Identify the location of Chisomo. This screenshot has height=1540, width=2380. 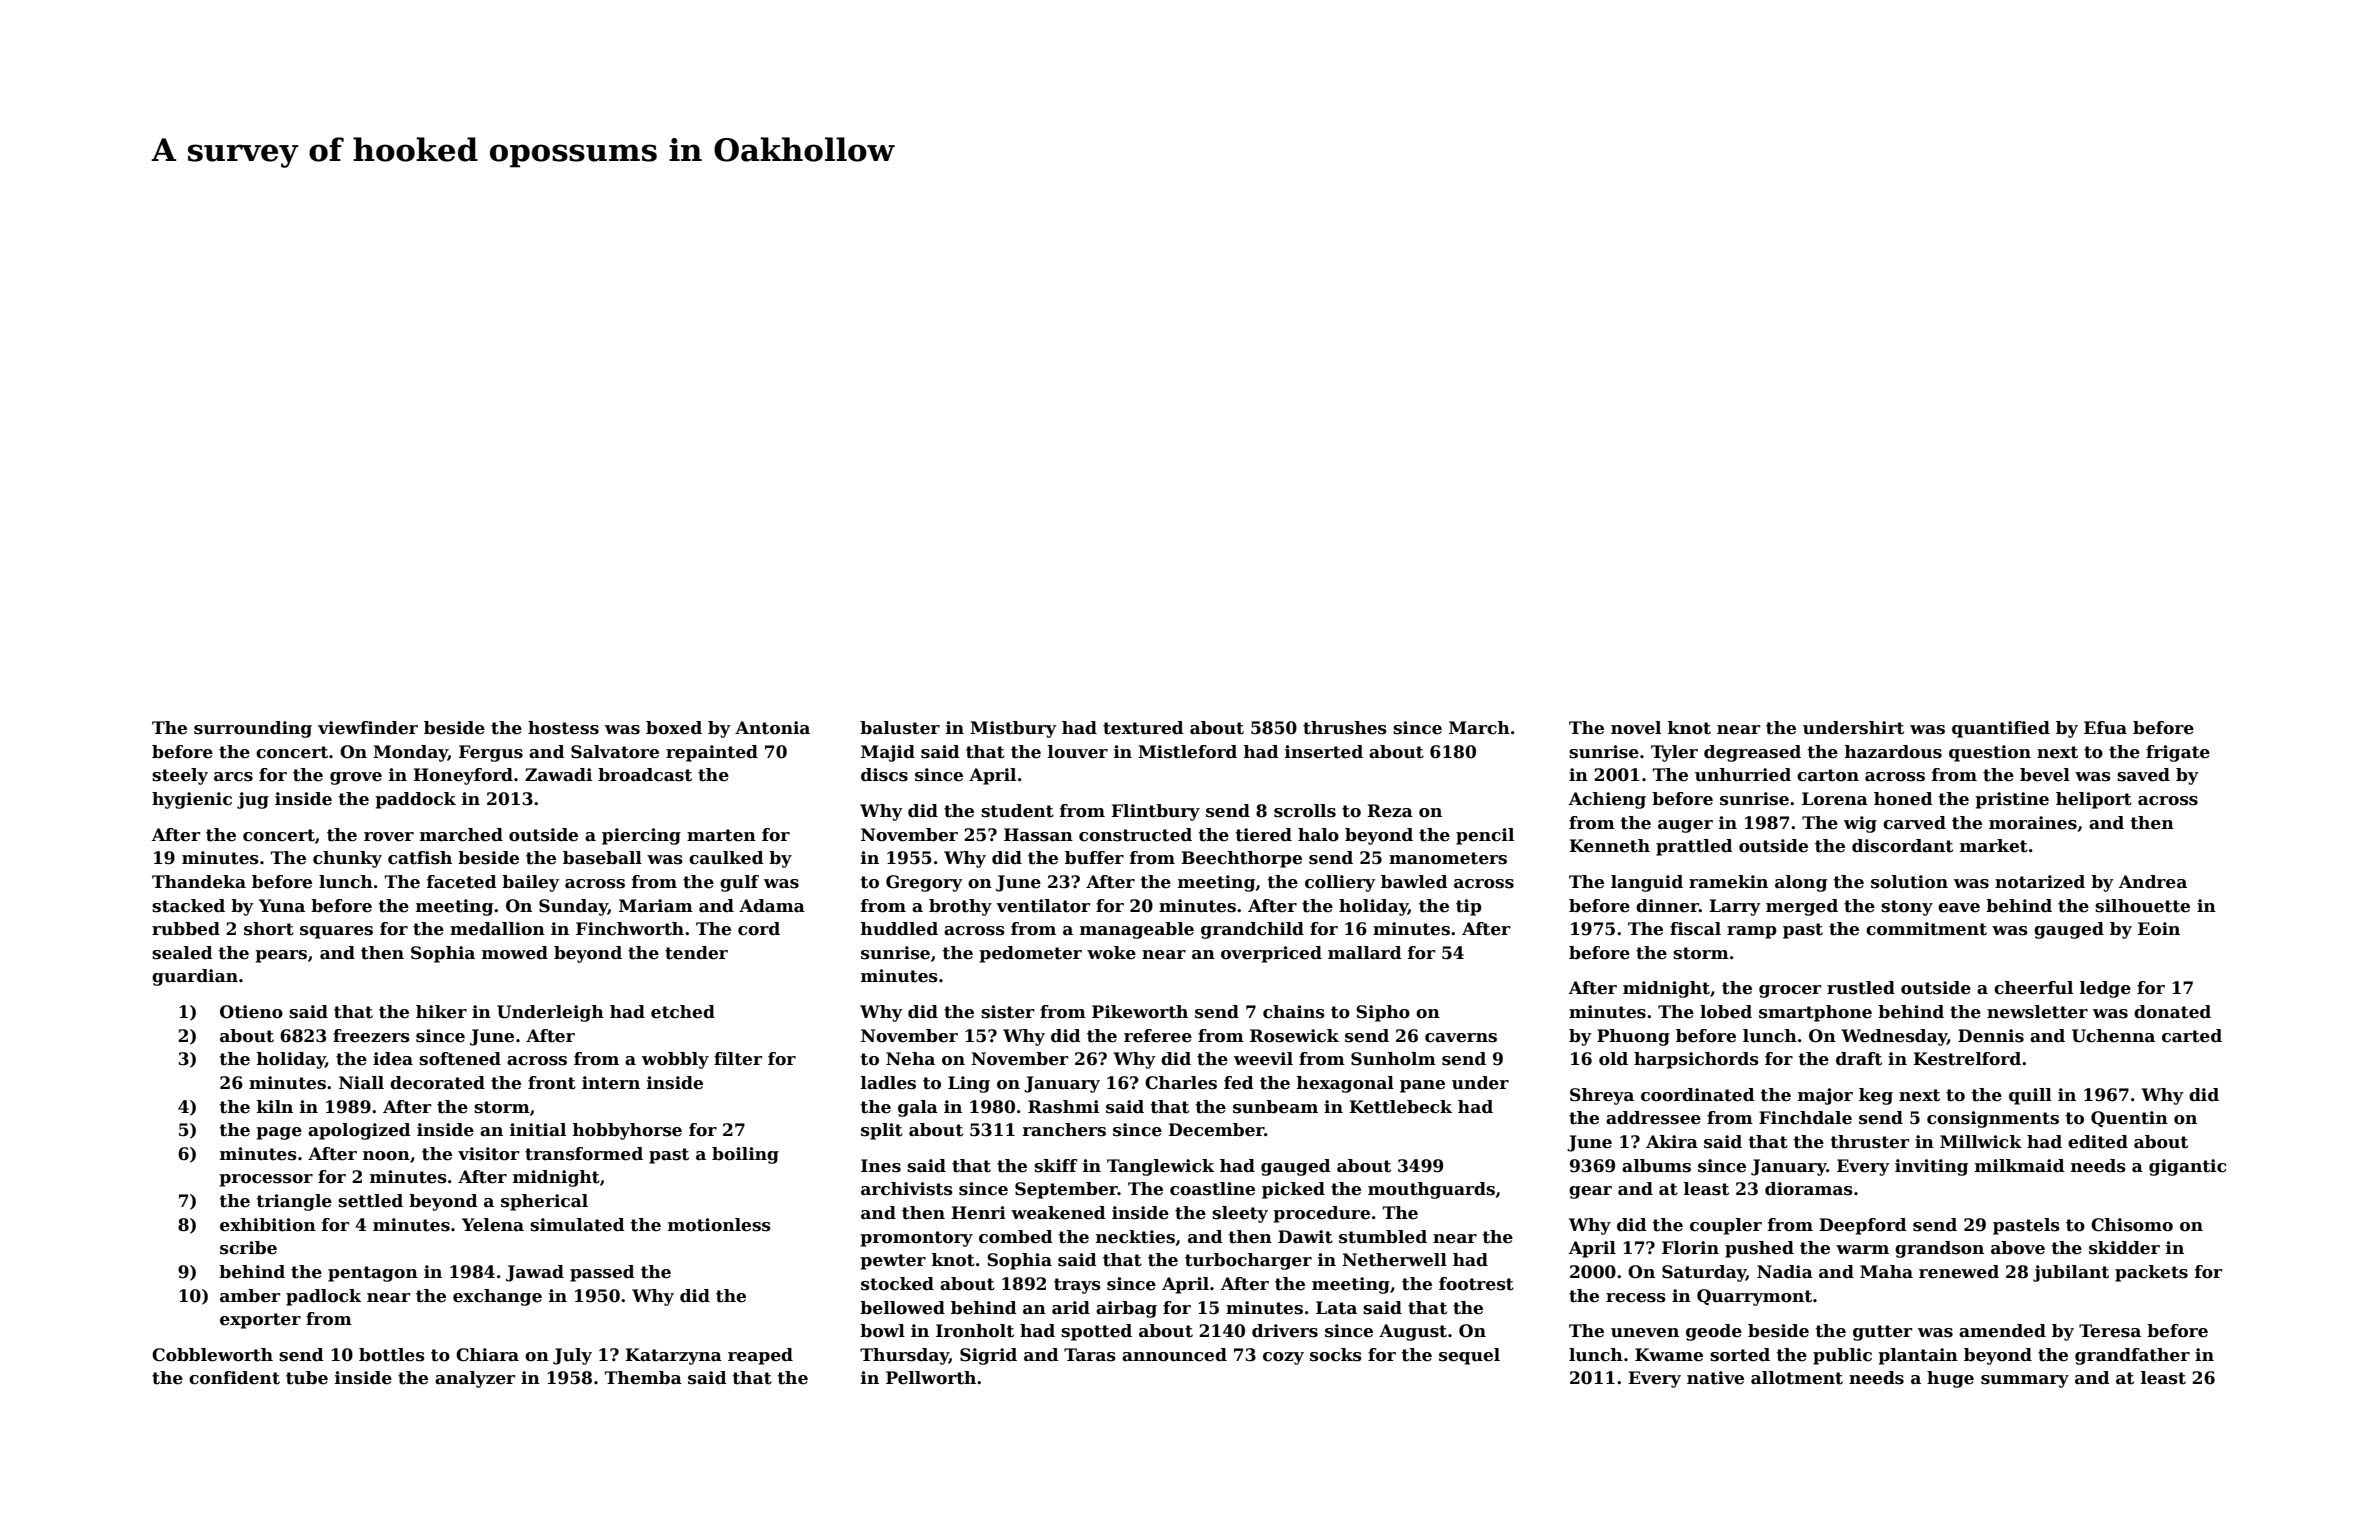
(2132, 1225).
